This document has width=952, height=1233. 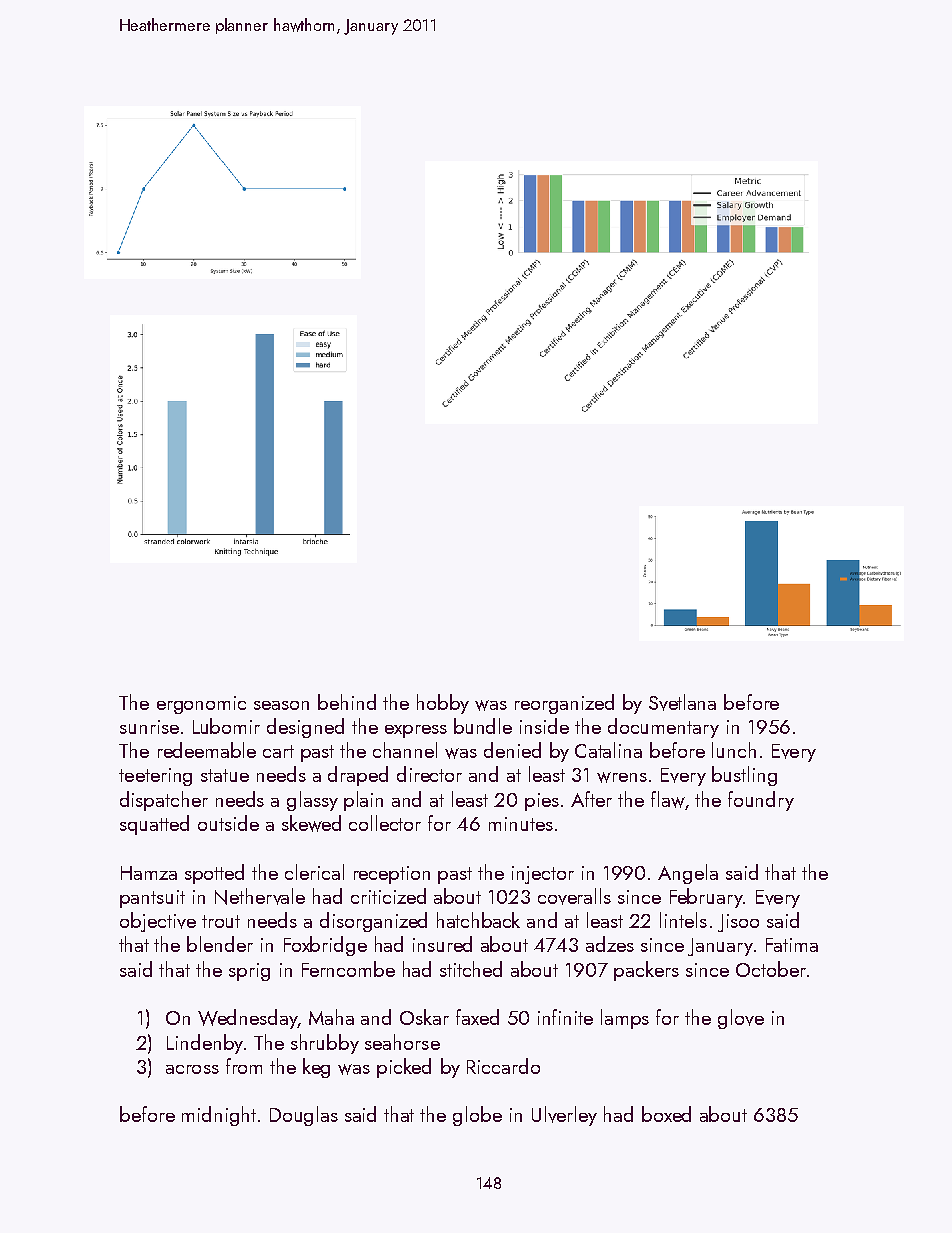 What do you see at coordinates (761, 801) in the document?
I see `foundry` at bounding box center [761, 801].
